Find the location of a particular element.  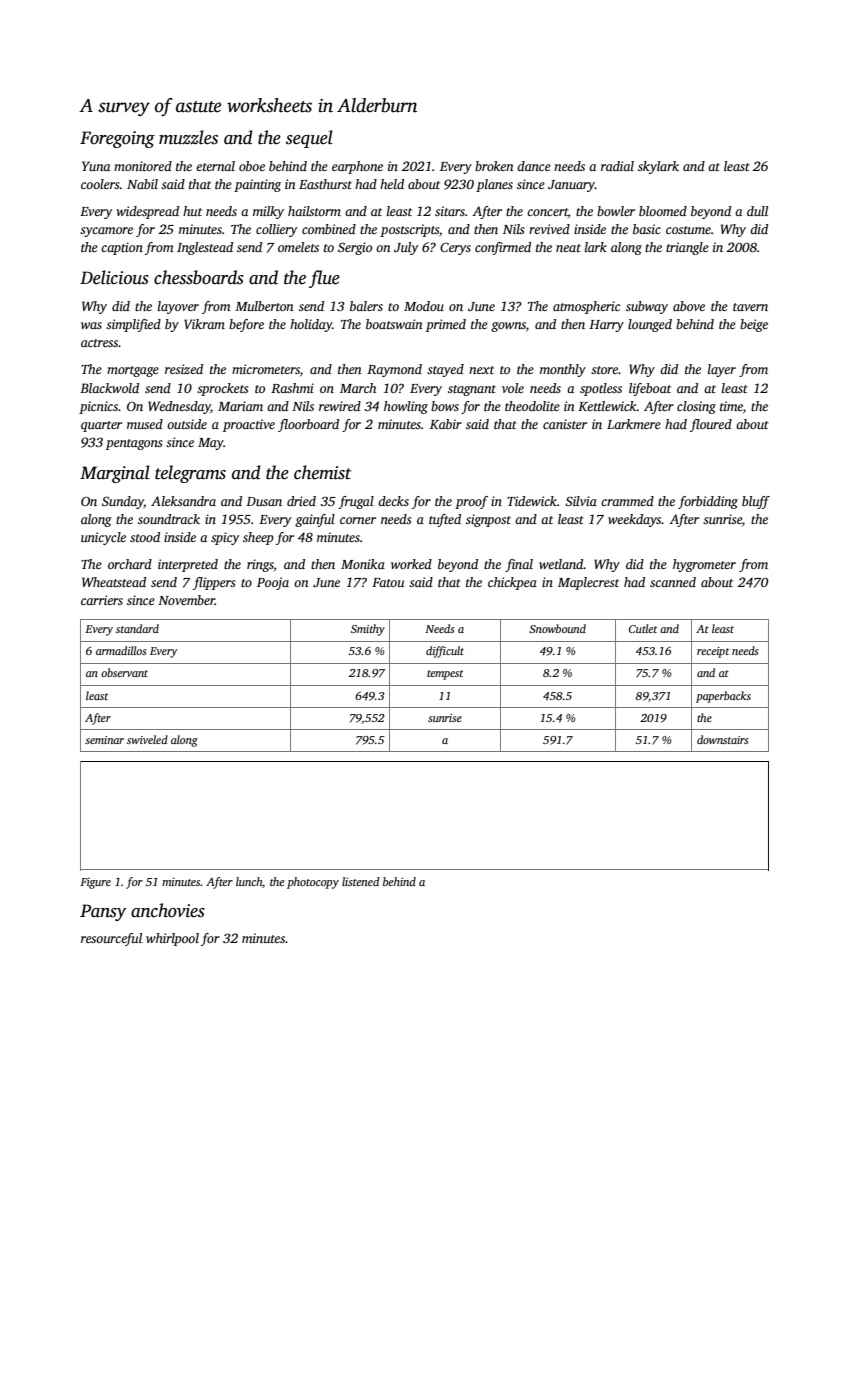

picnics is located at coordinates (98, 407).
